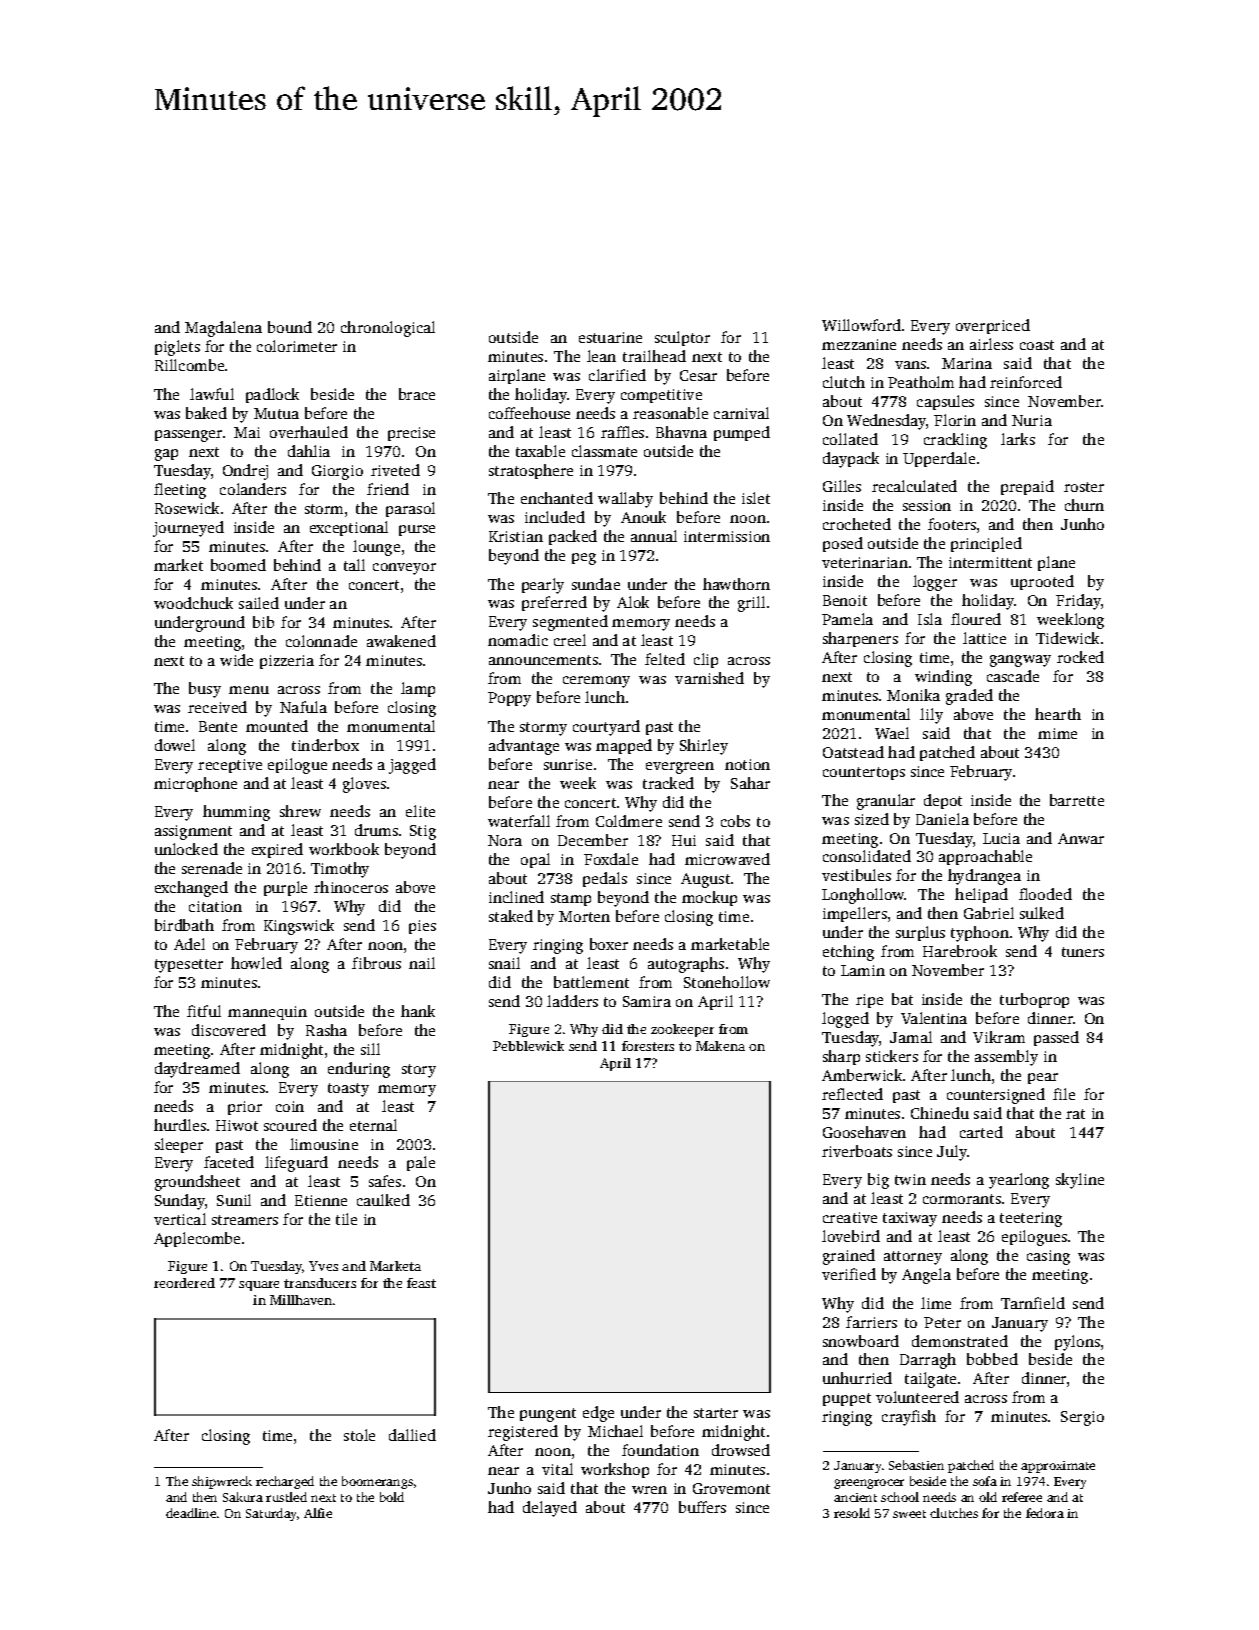 Image resolution: width=1259 pixels, height=1630 pixels. Describe the element at coordinates (610, 337) in the page. I see `estuarine` at that location.
